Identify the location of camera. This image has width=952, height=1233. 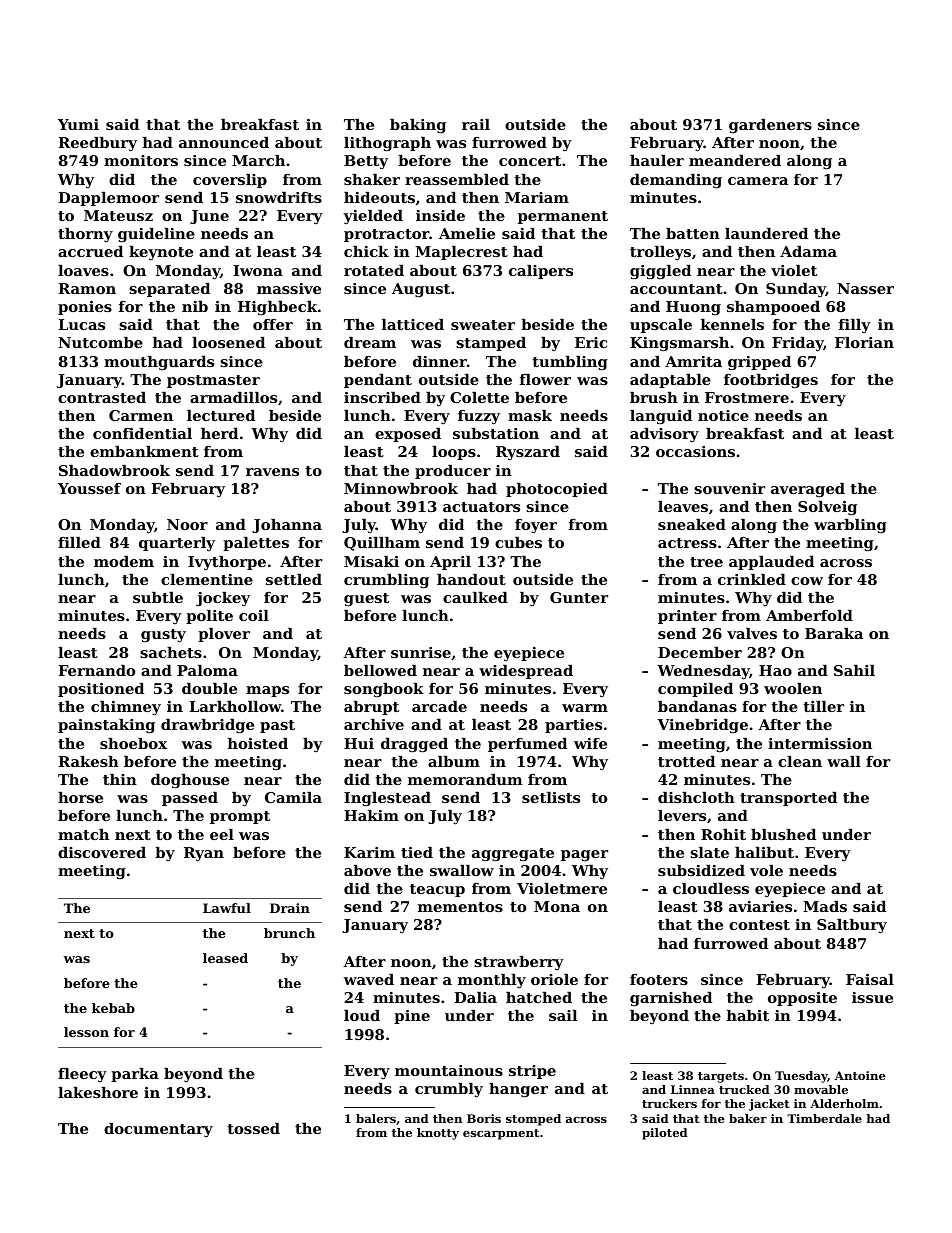
(758, 181).
